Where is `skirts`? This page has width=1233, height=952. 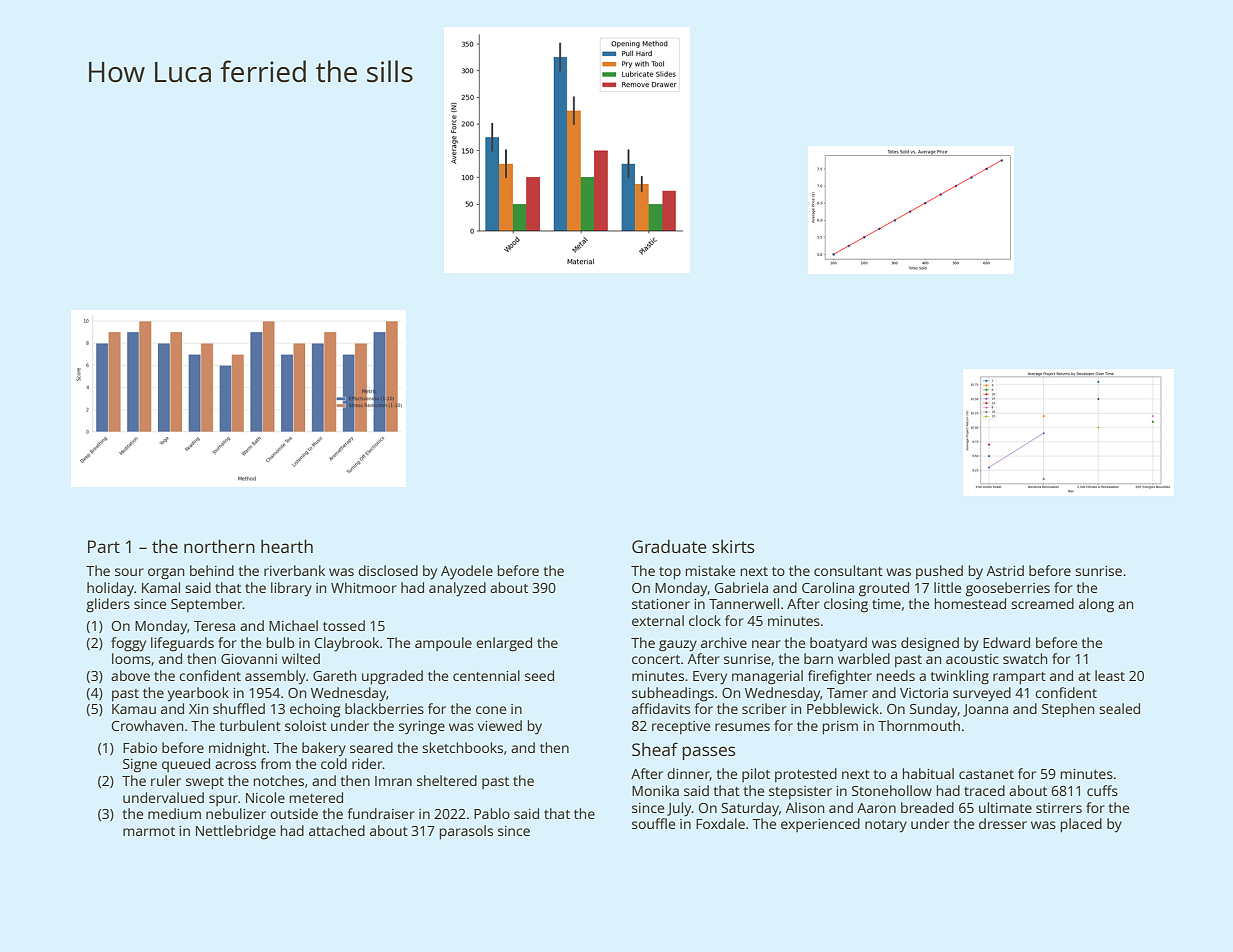 skirts is located at coordinates (733, 546).
